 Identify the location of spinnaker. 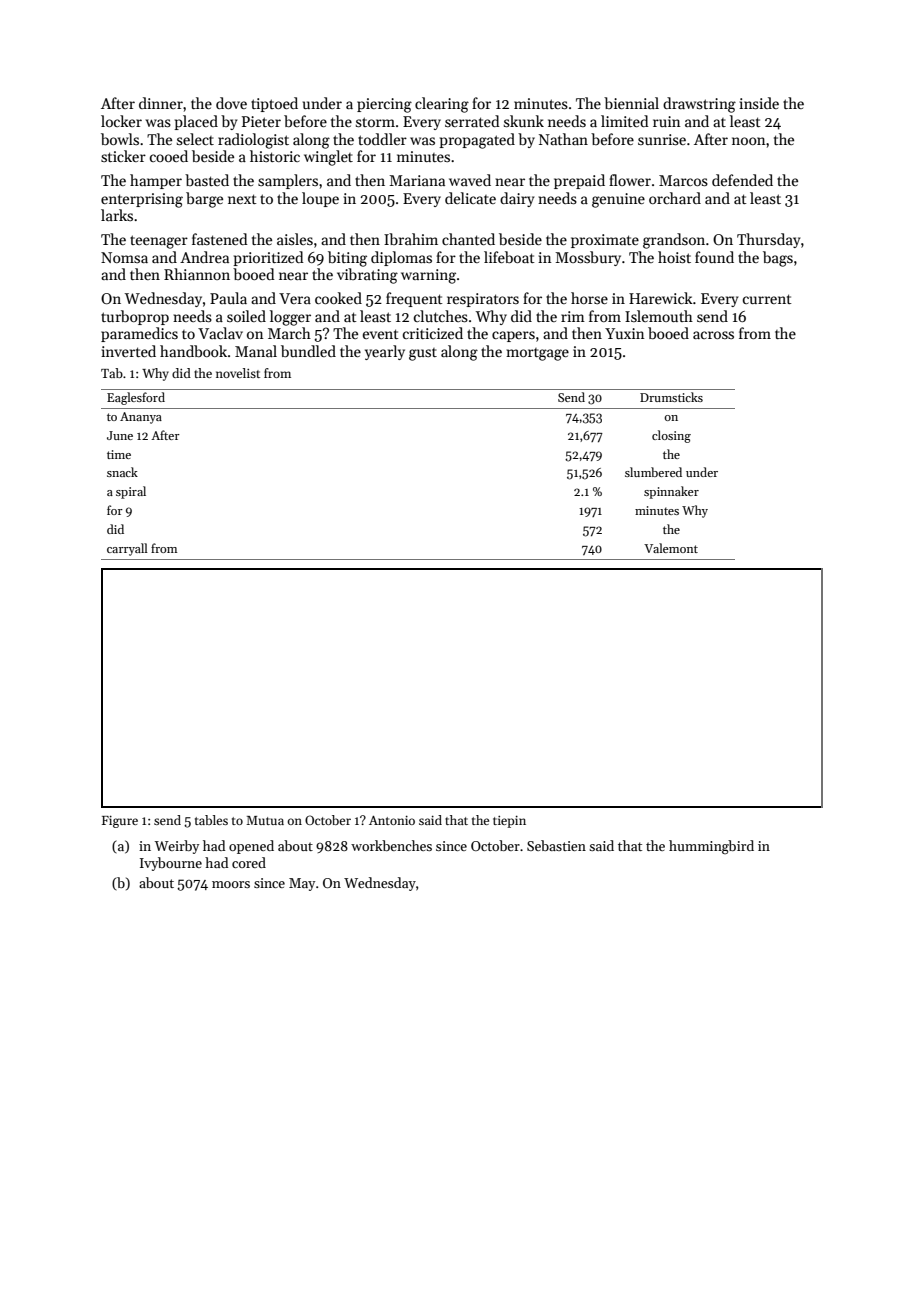
(671, 492).
